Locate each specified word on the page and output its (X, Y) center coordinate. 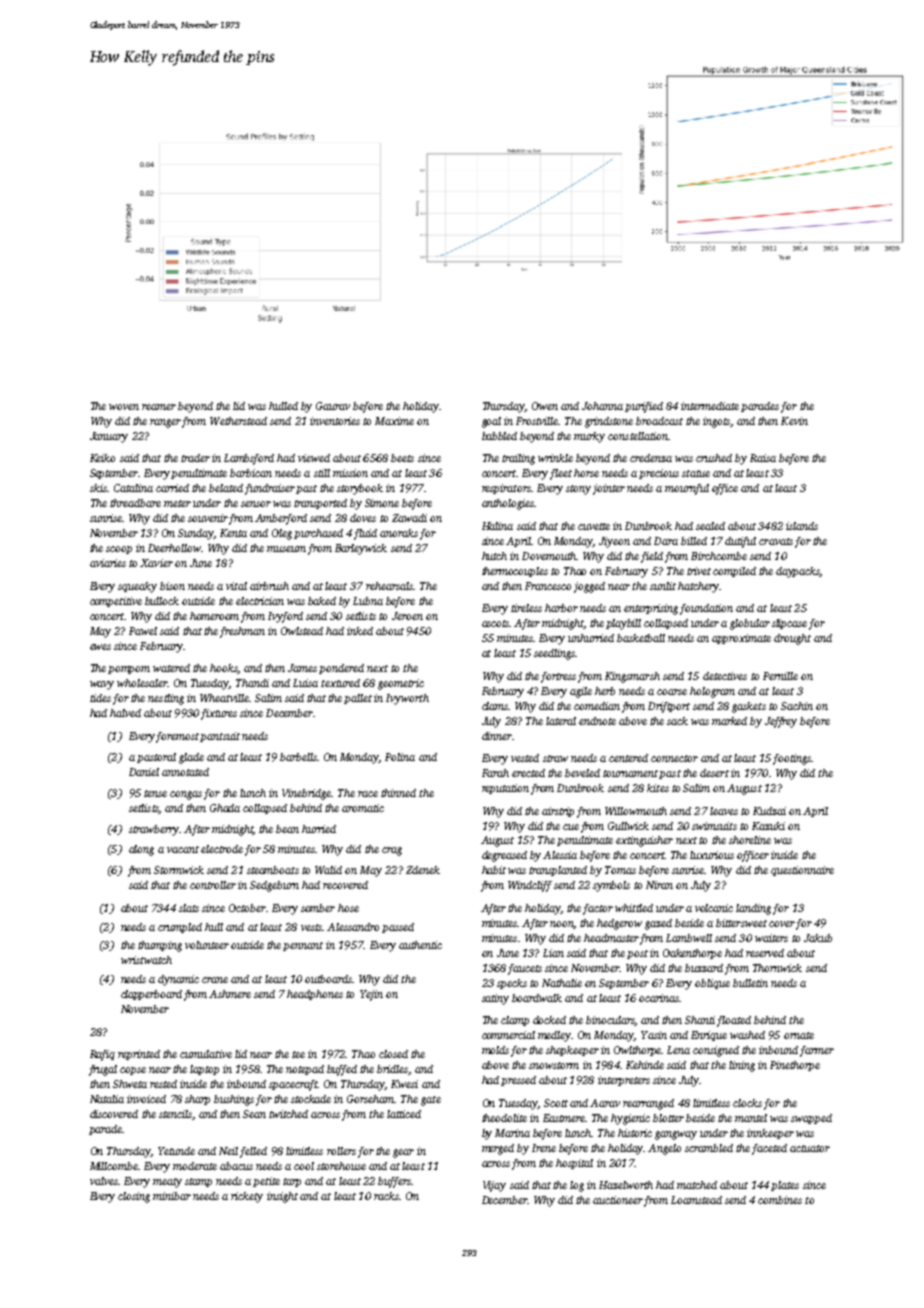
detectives (725, 676)
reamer (159, 407)
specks (512, 984)
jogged (589, 587)
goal (491, 422)
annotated (185, 772)
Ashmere (230, 994)
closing (134, 1197)
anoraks (399, 533)
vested (525, 758)
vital (236, 586)
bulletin (750, 983)
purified (644, 407)
